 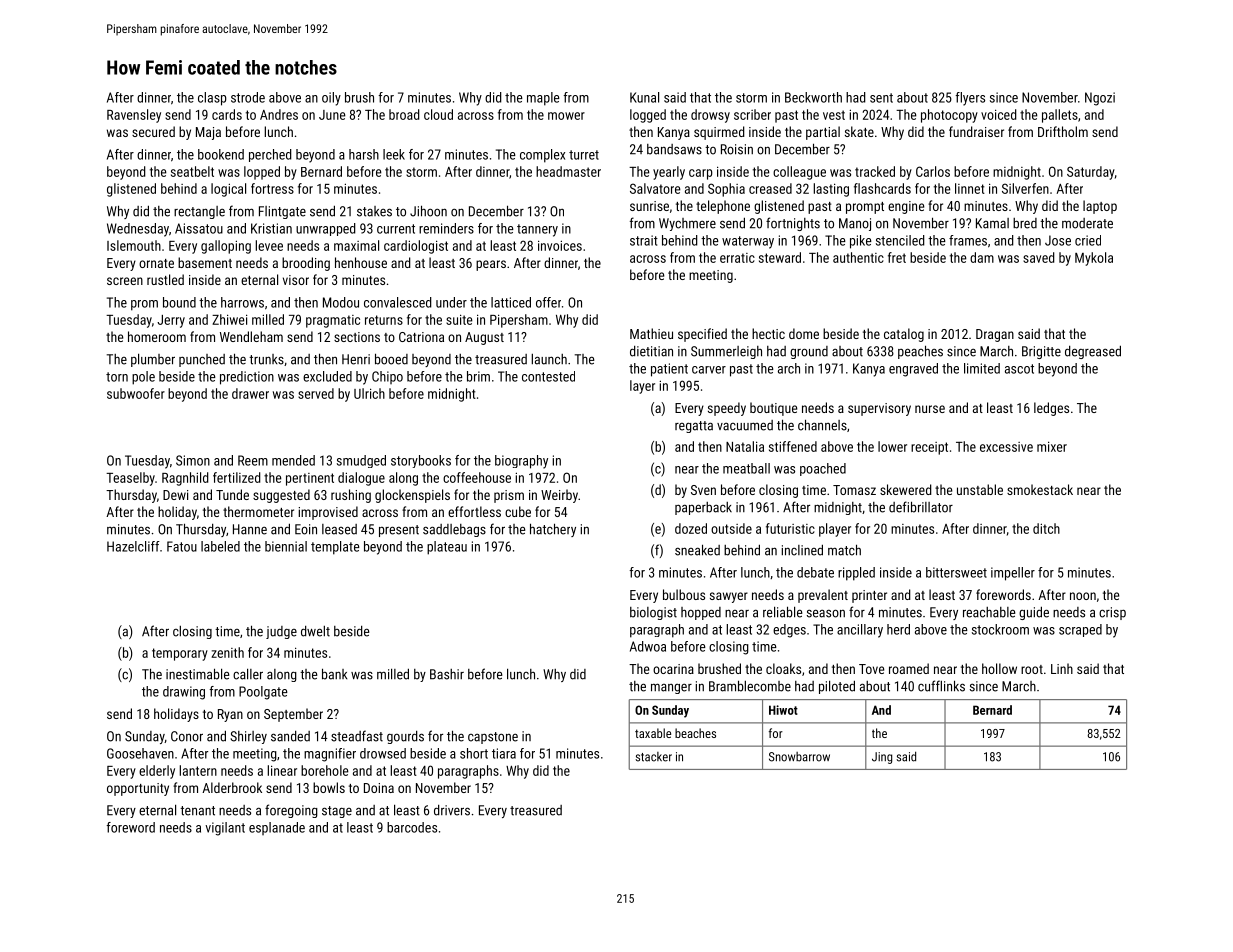 What do you see at coordinates (882, 758) in the document?
I see `Jing` at bounding box center [882, 758].
